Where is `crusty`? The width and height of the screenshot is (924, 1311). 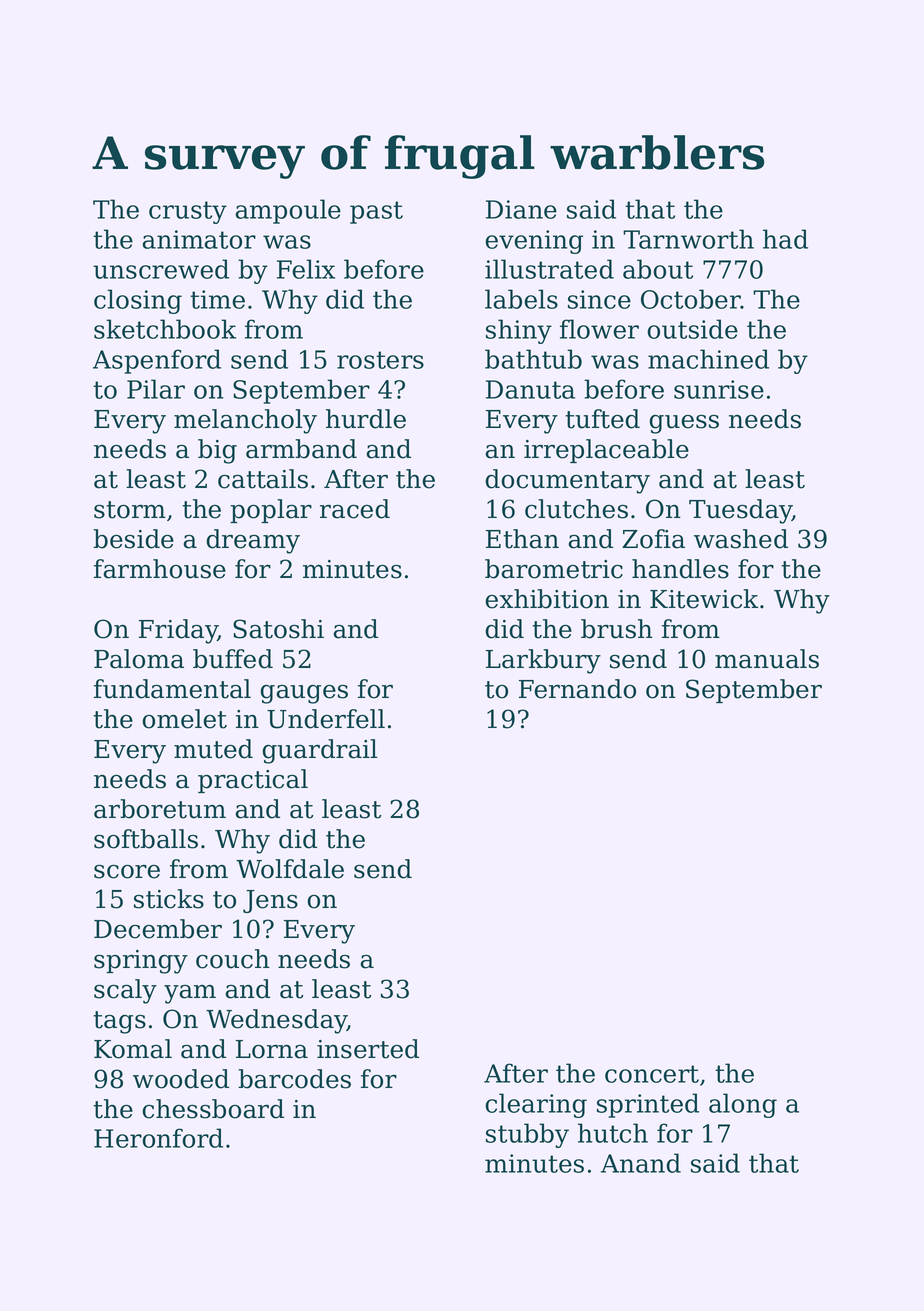 crusty is located at coordinates (188, 212).
